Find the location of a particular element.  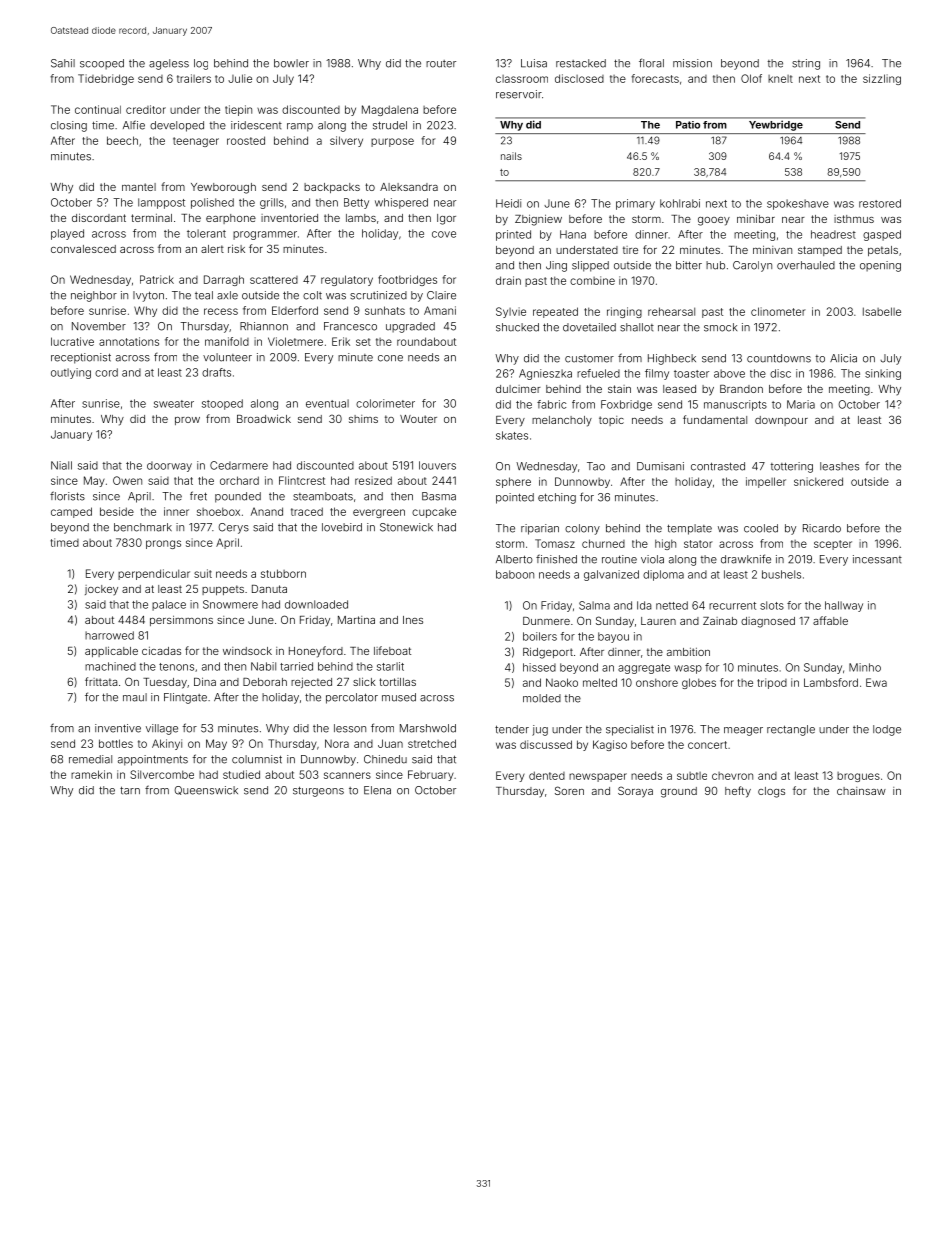

tarn is located at coordinates (130, 790).
